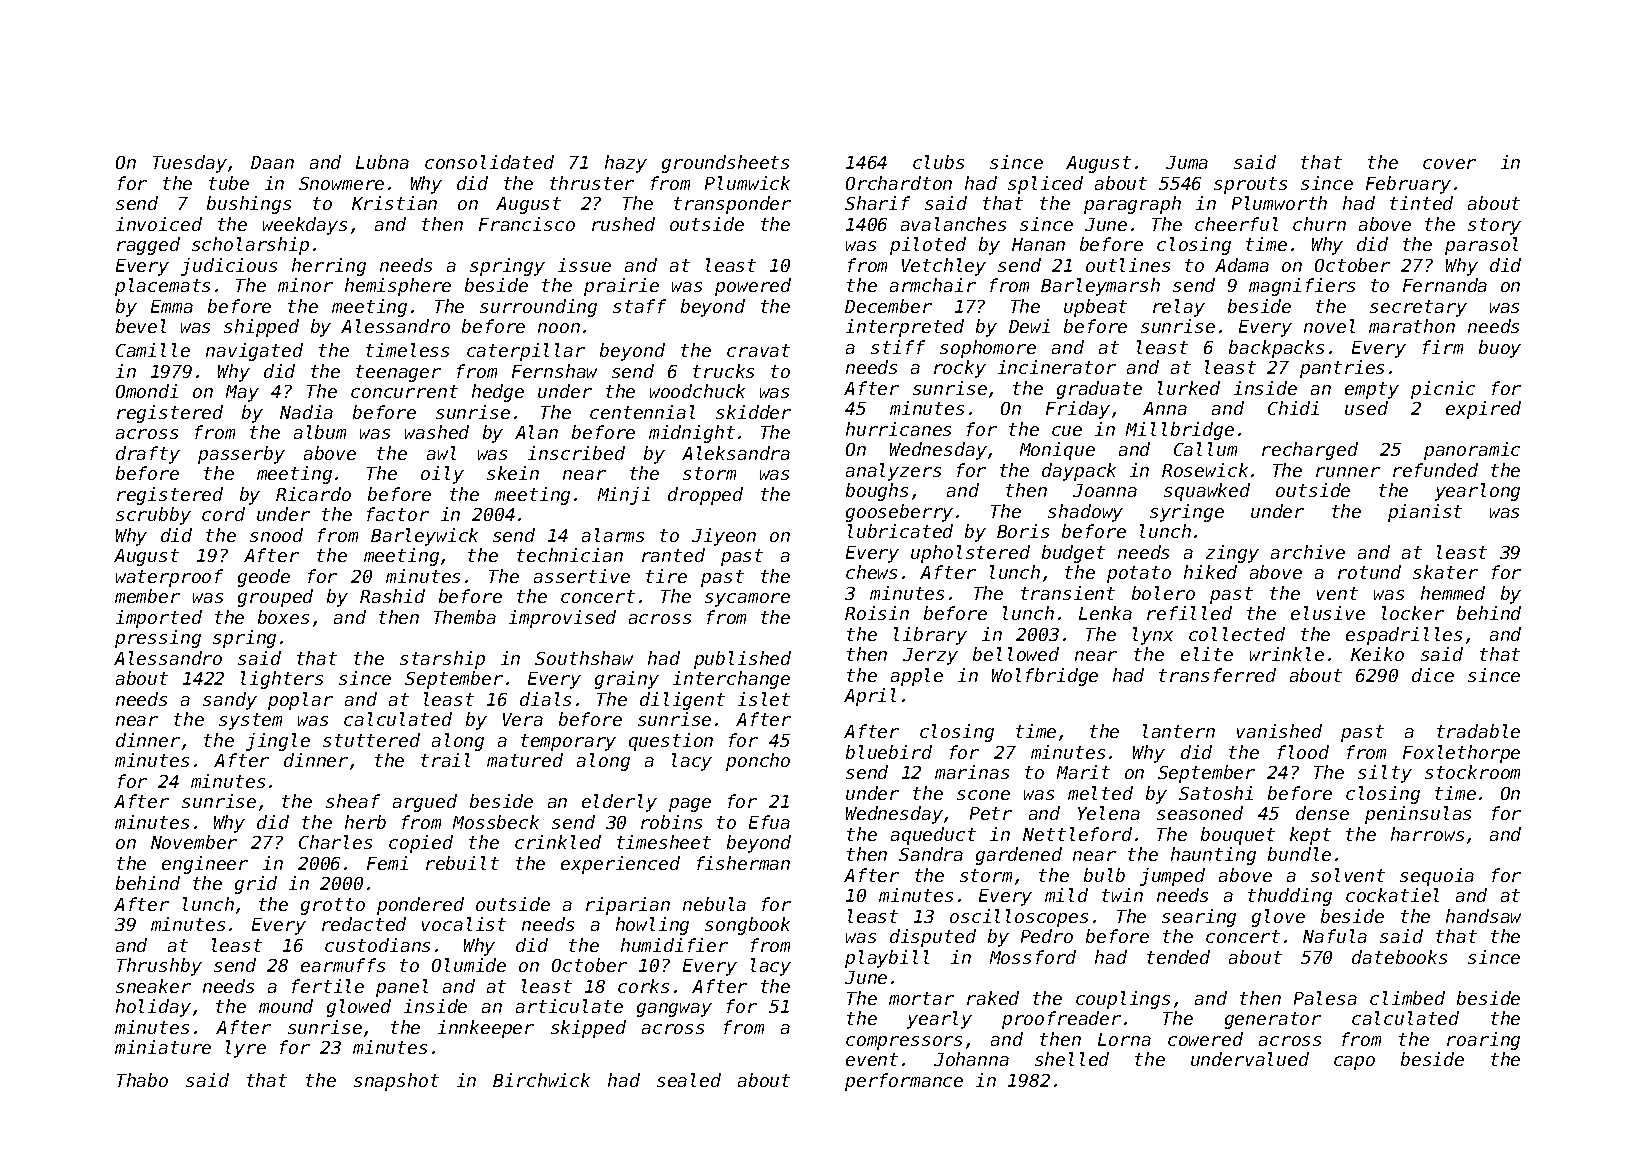 This document has width=1637, height=1157. I want to click on snapshot, so click(396, 1082).
